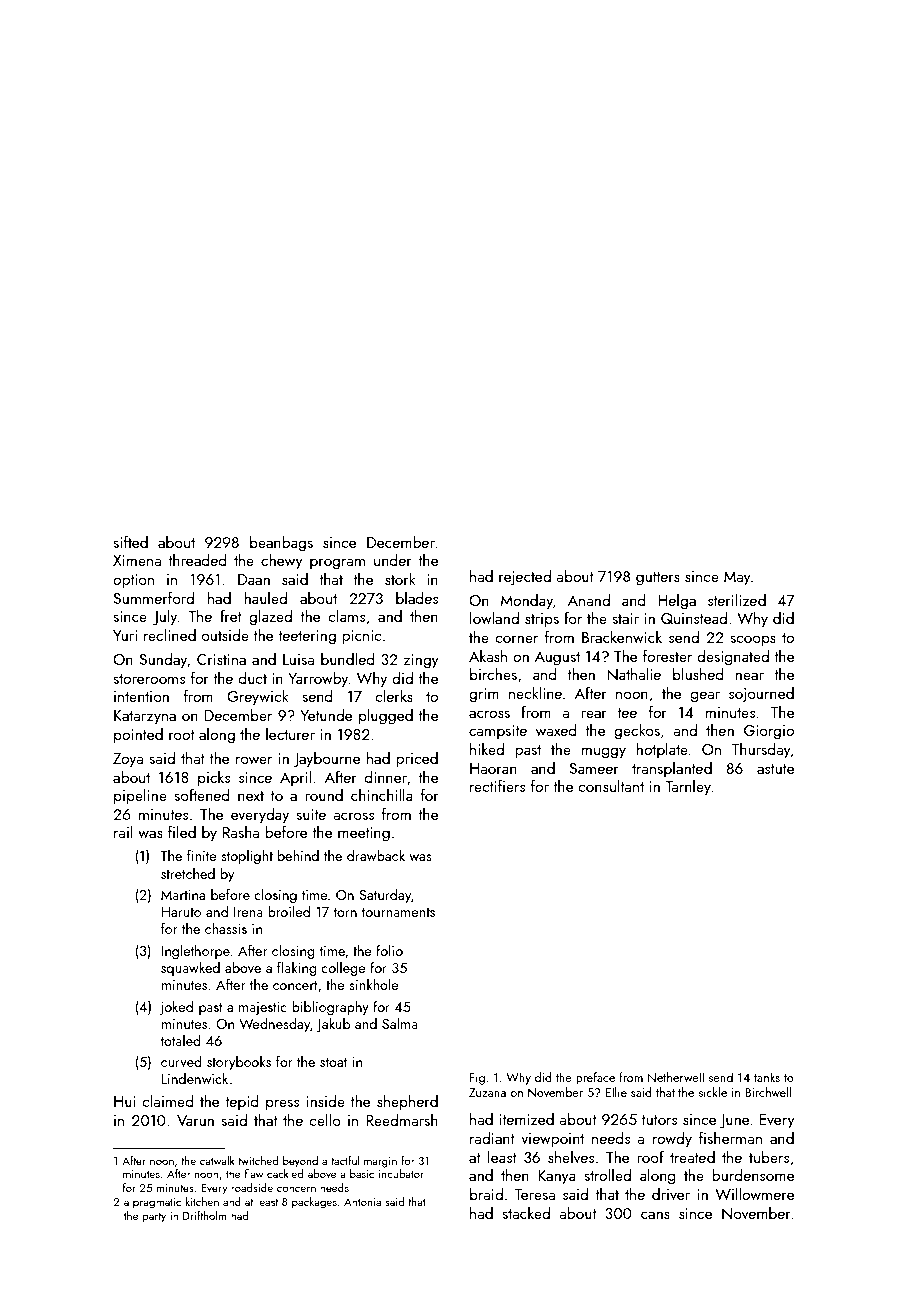  I want to click on flaking, so click(297, 969).
